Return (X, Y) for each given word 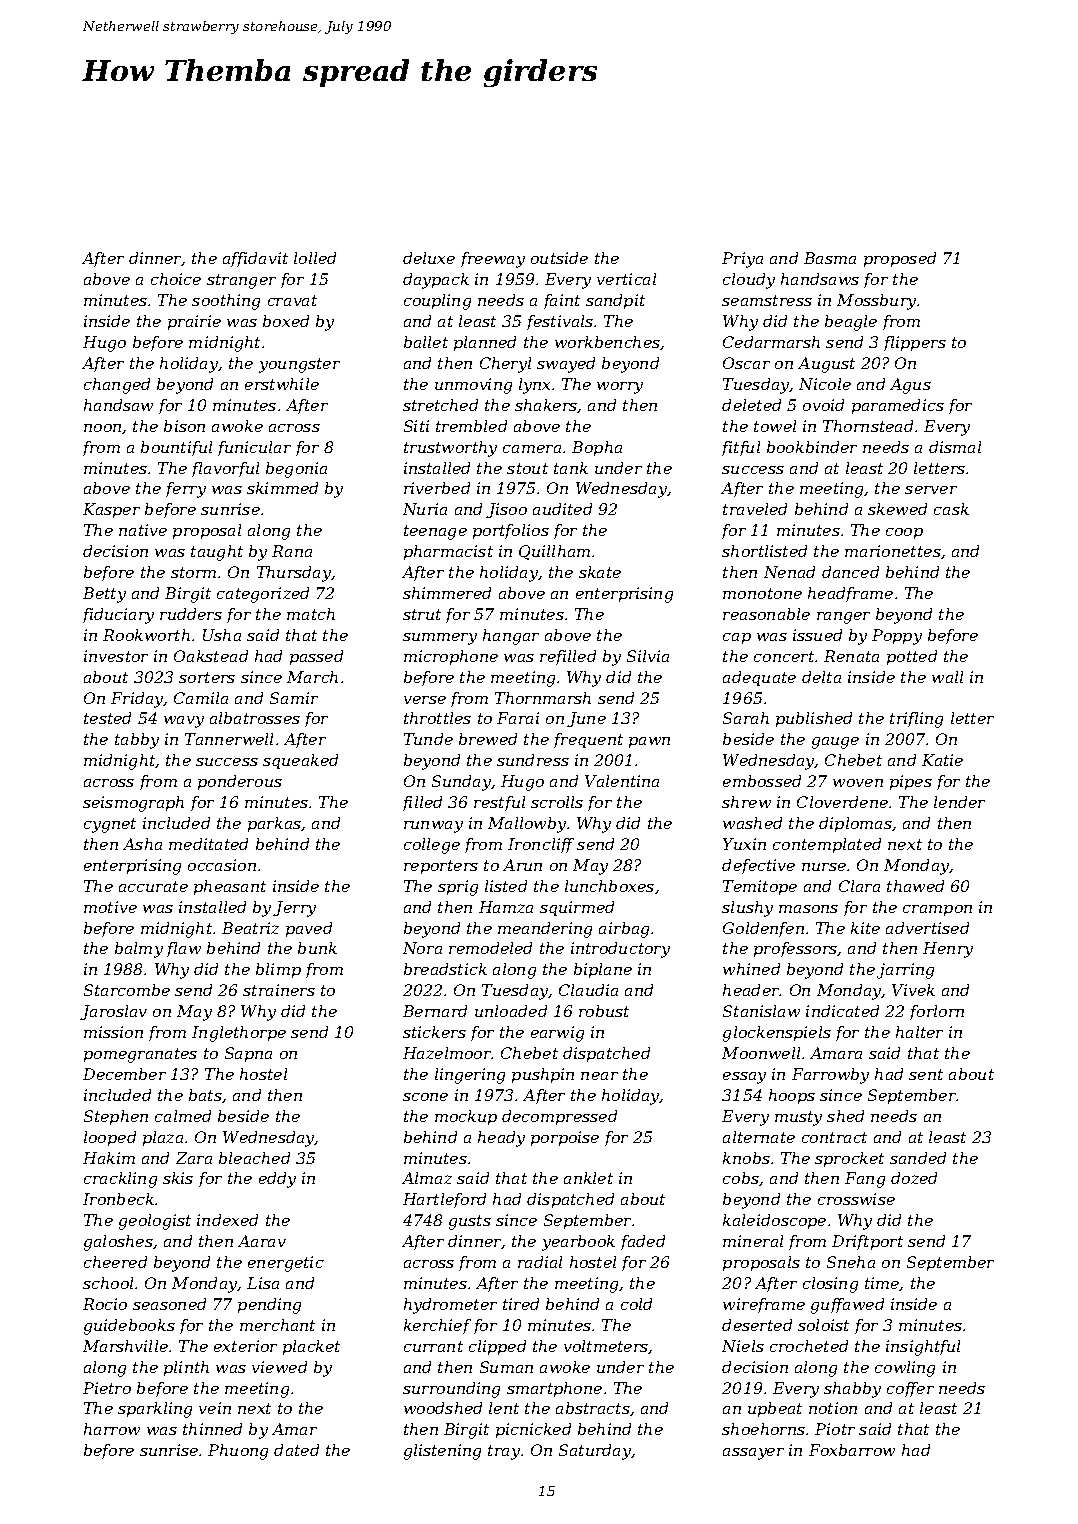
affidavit (255, 259)
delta (821, 677)
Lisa (263, 1283)
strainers (279, 990)
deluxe (429, 258)
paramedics (898, 406)
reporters (441, 867)
